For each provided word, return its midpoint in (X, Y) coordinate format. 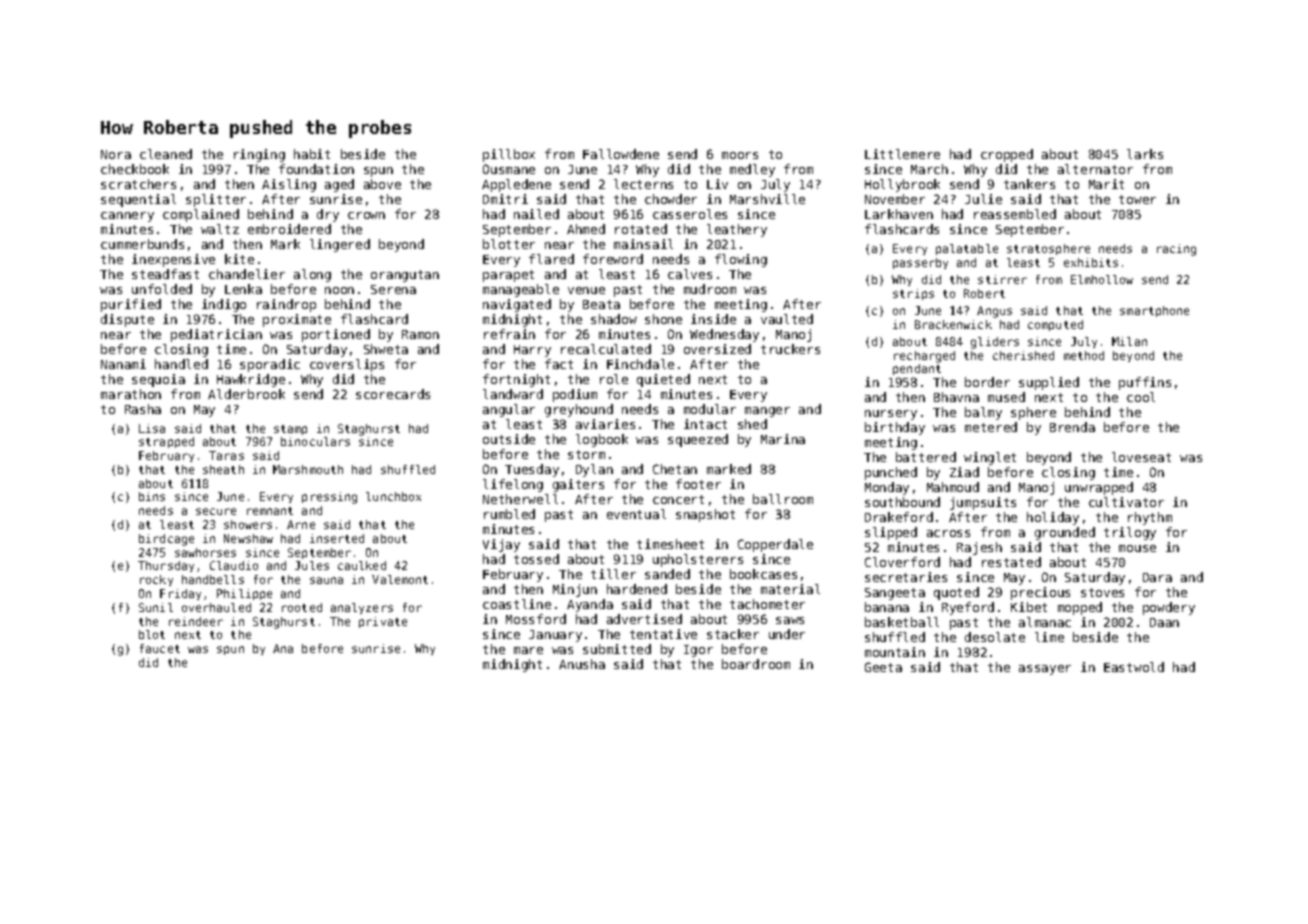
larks (1145, 154)
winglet (990, 458)
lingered (340, 245)
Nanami (123, 364)
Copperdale (775, 545)
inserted (337, 538)
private (383, 622)
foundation (316, 169)
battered (926, 457)
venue (586, 290)
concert (678, 499)
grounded (1065, 533)
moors (740, 155)
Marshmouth (308, 469)
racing (1176, 250)
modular (710, 409)
